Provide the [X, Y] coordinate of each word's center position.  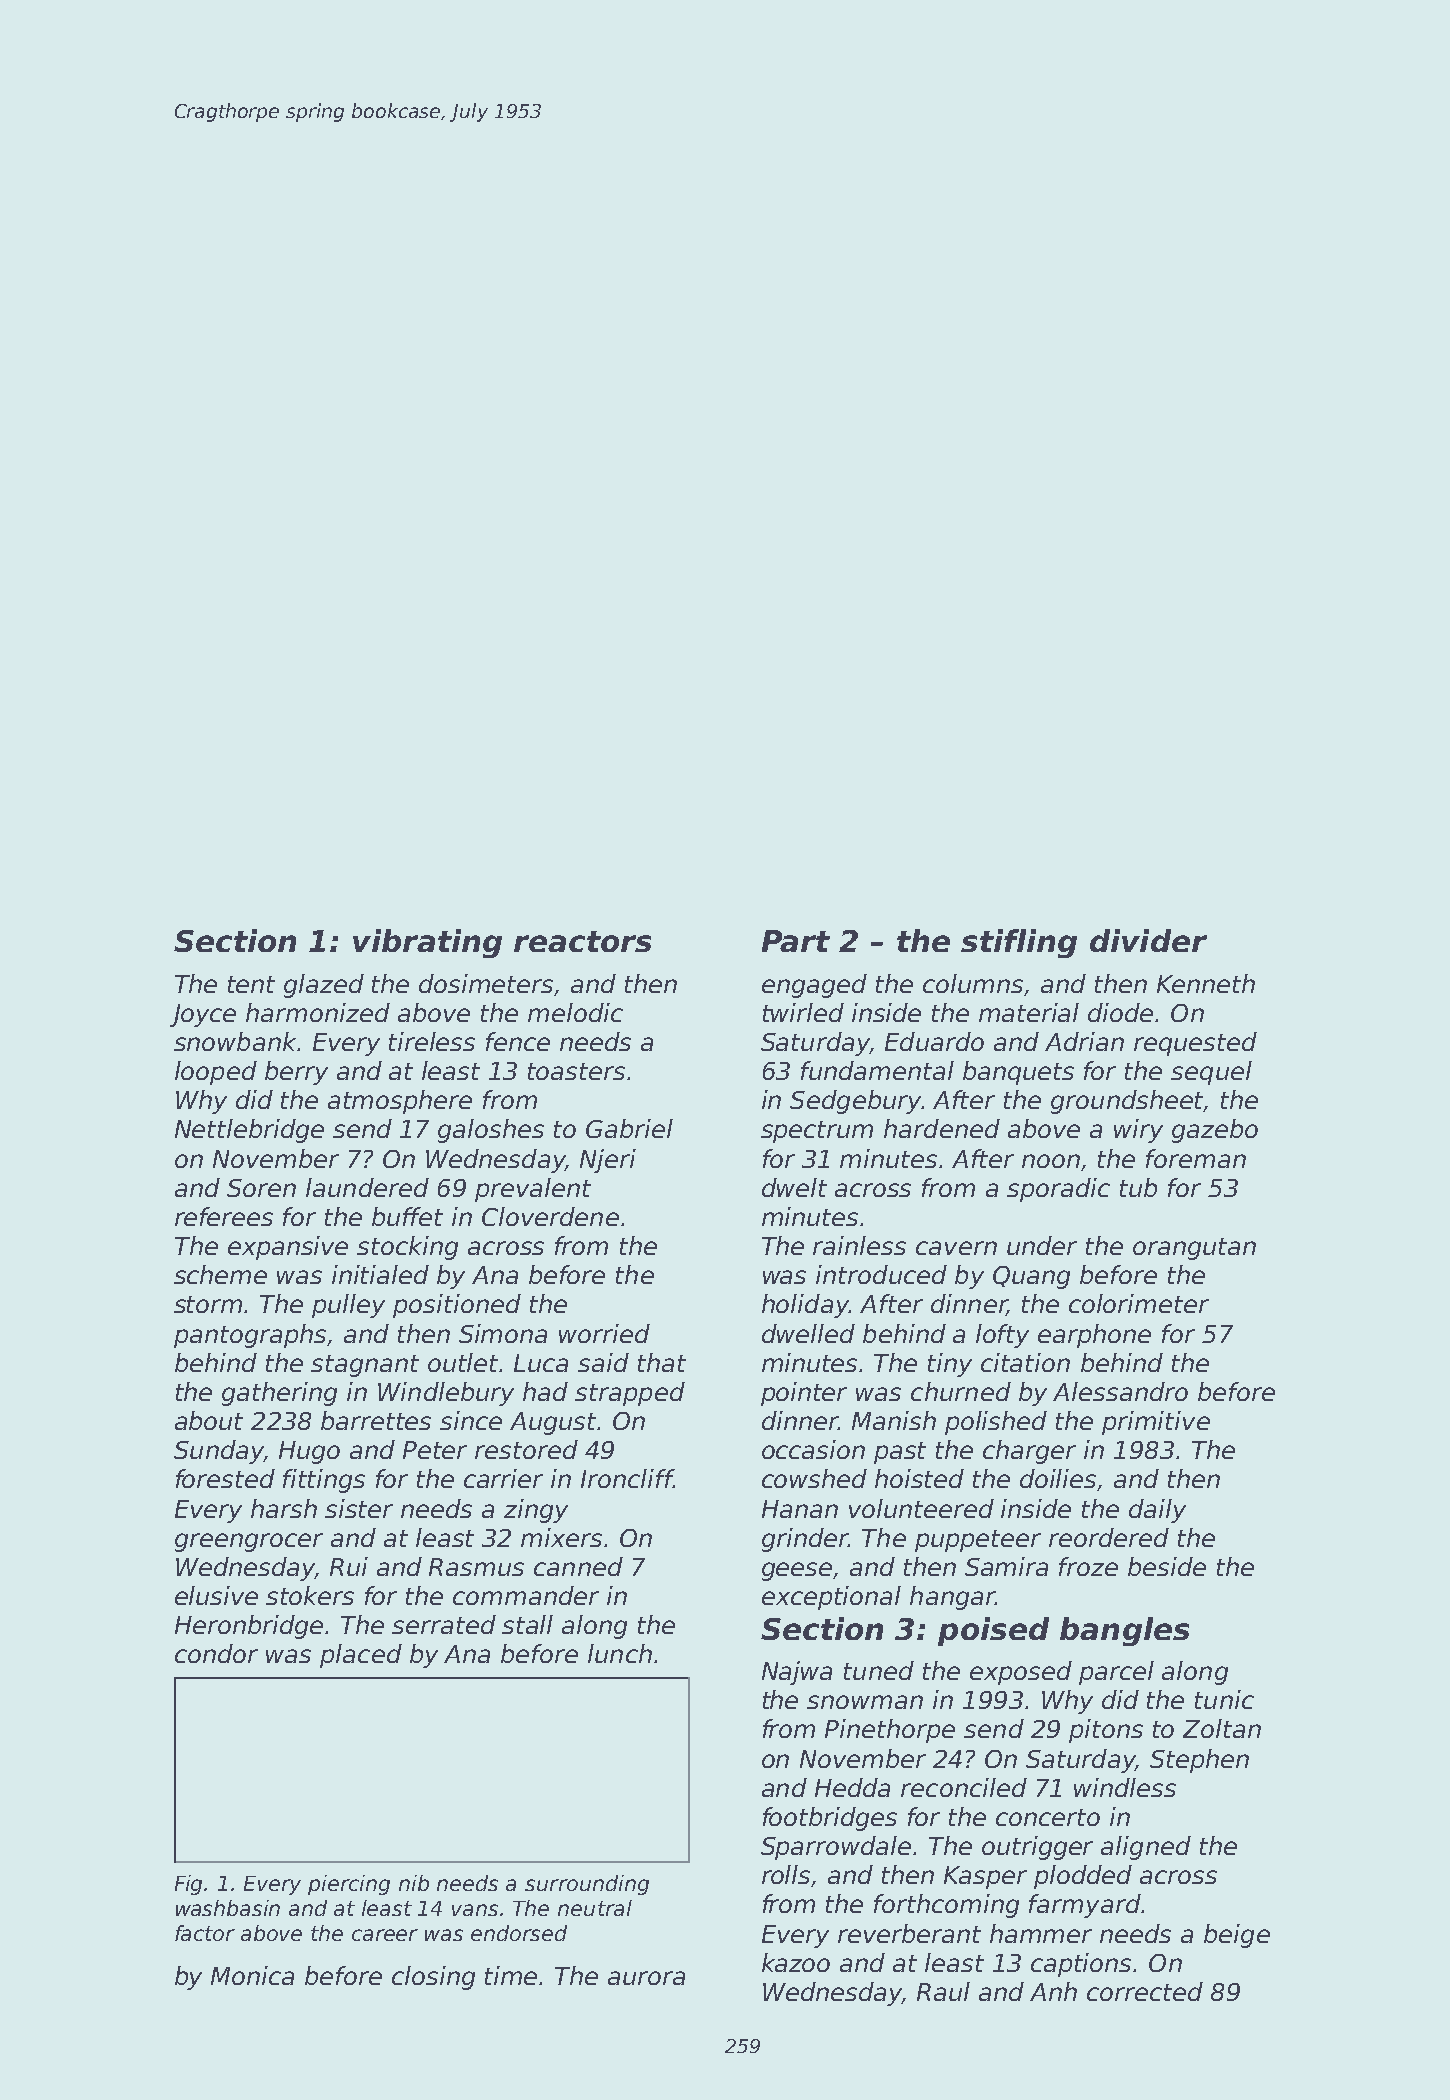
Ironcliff [627, 1478]
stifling [1019, 943]
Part [796, 941]
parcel [1116, 1673]
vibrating [427, 943]
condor [216, 1653]
